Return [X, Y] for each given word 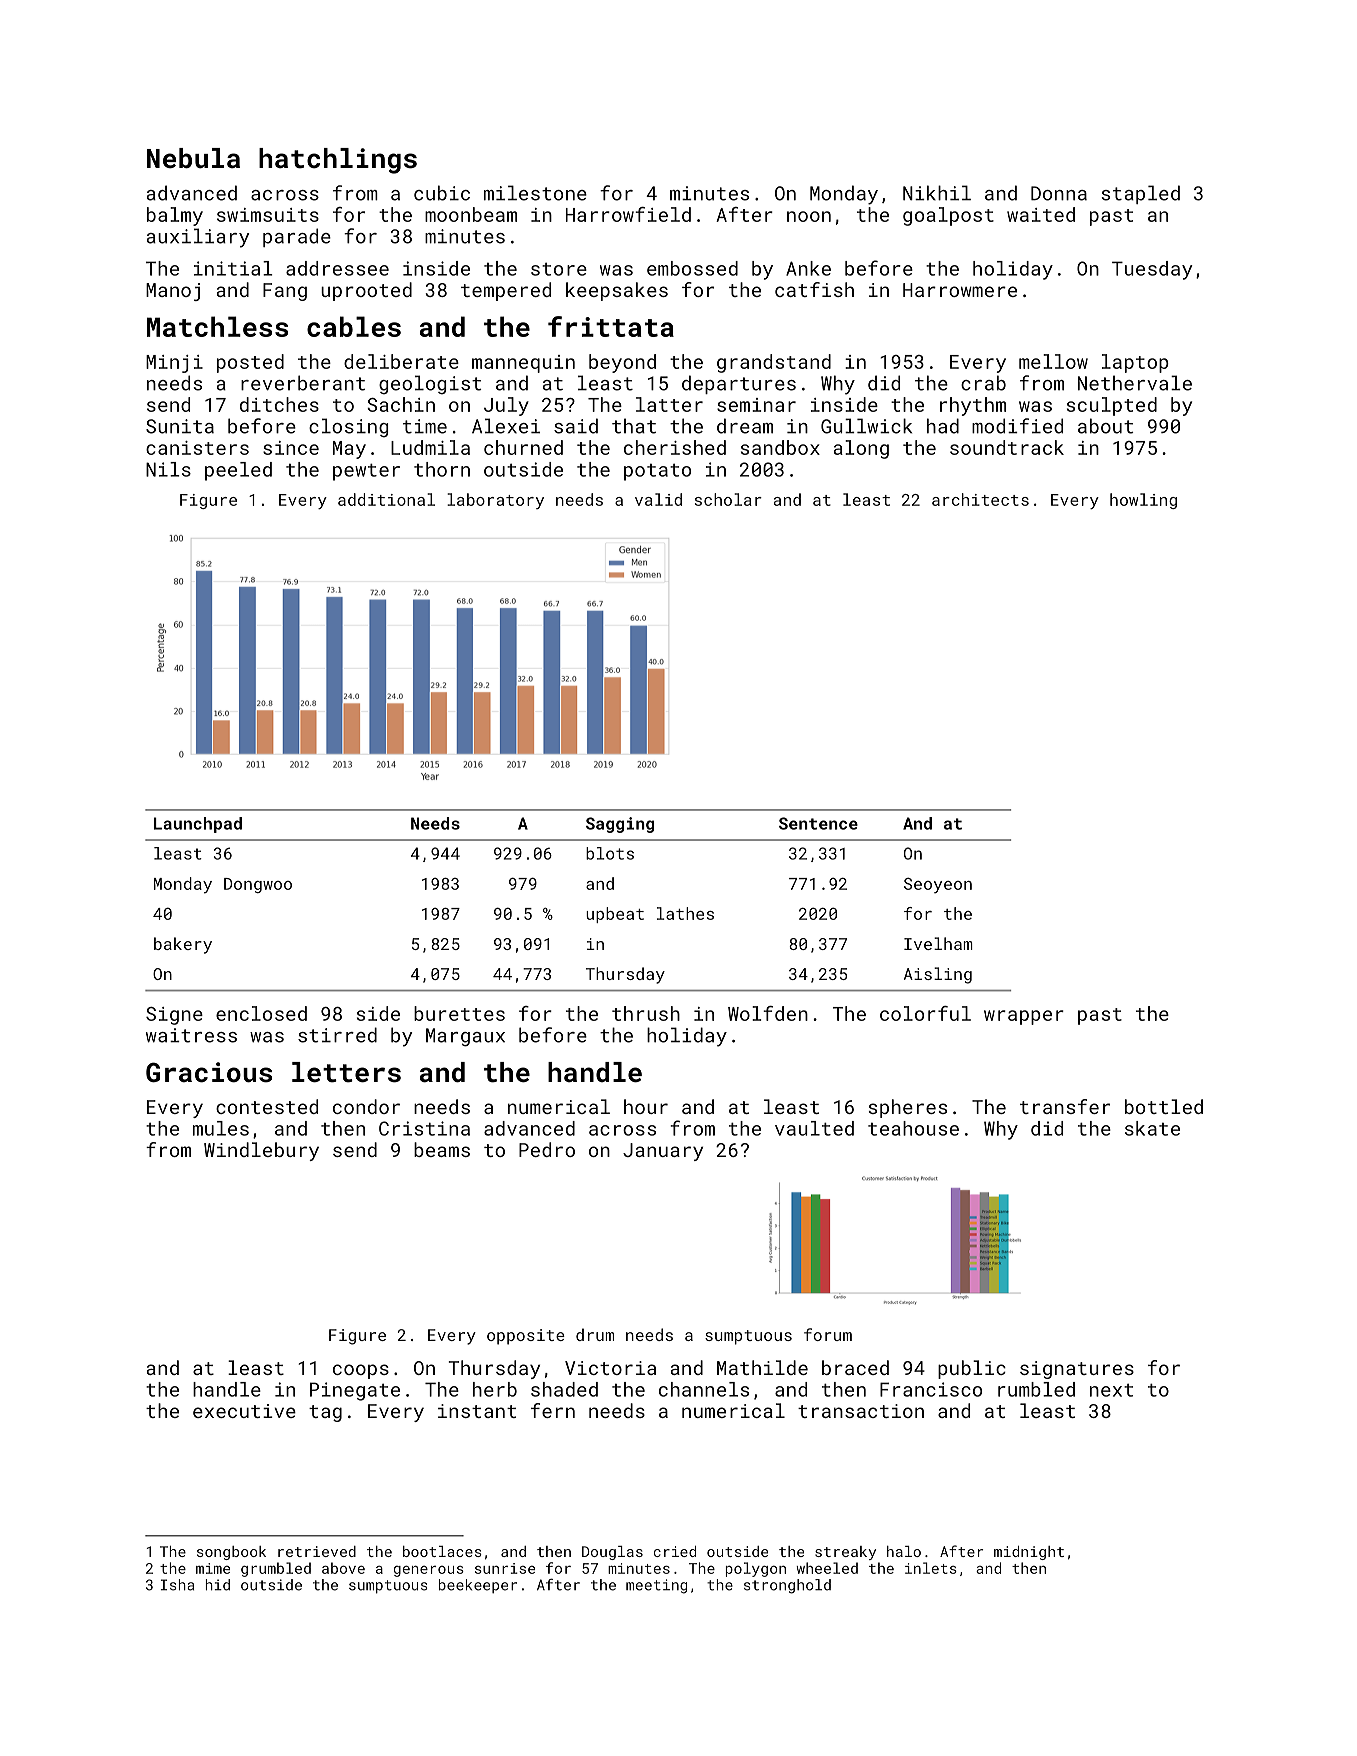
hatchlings [338, 161]
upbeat [615, 915]
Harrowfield [628, 214]
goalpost [948, 216]
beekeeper [478, 1586]
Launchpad [198, 825]
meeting [656, 1586]
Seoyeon [938, 885]
